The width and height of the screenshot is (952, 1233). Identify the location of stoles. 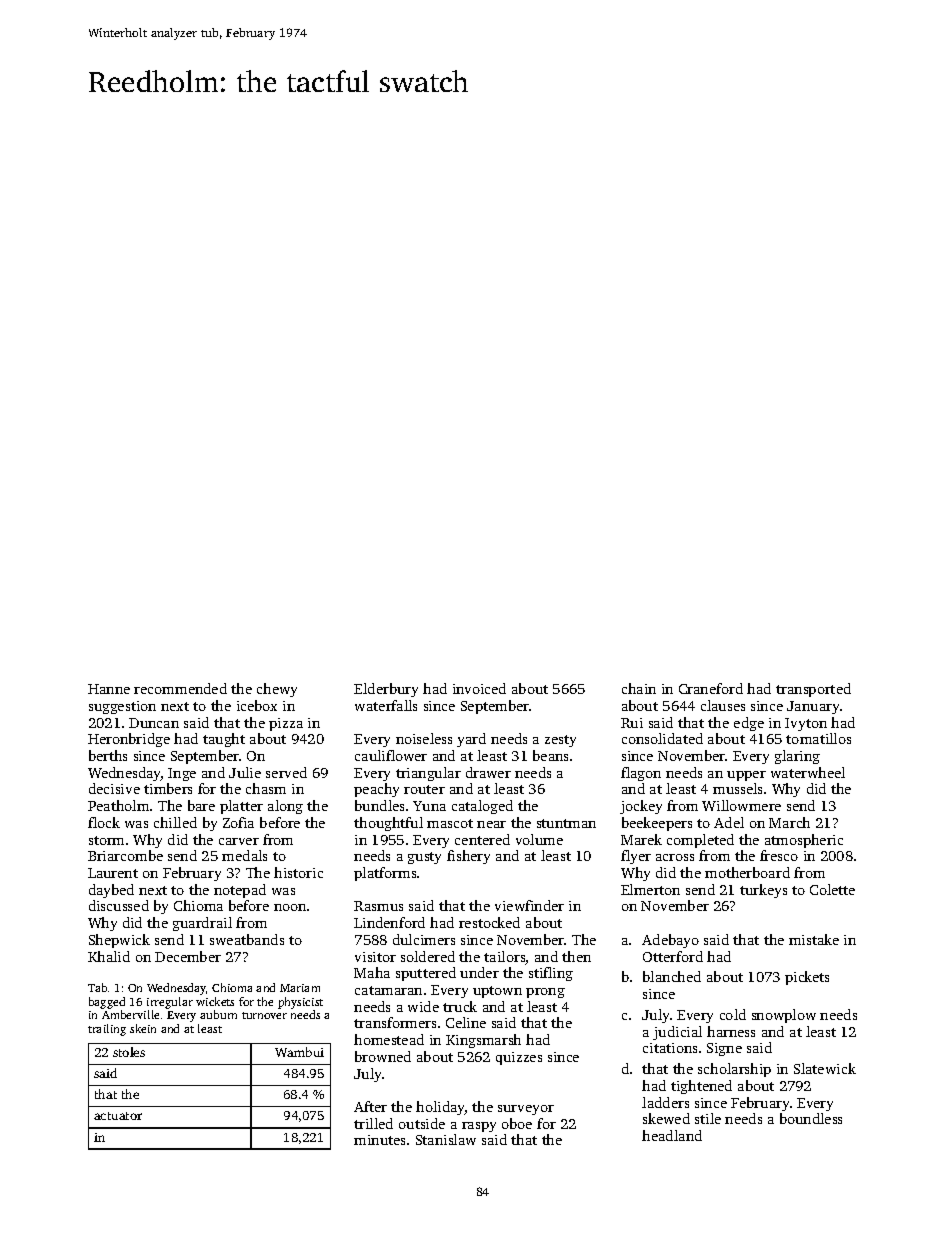
(129, 1052).
